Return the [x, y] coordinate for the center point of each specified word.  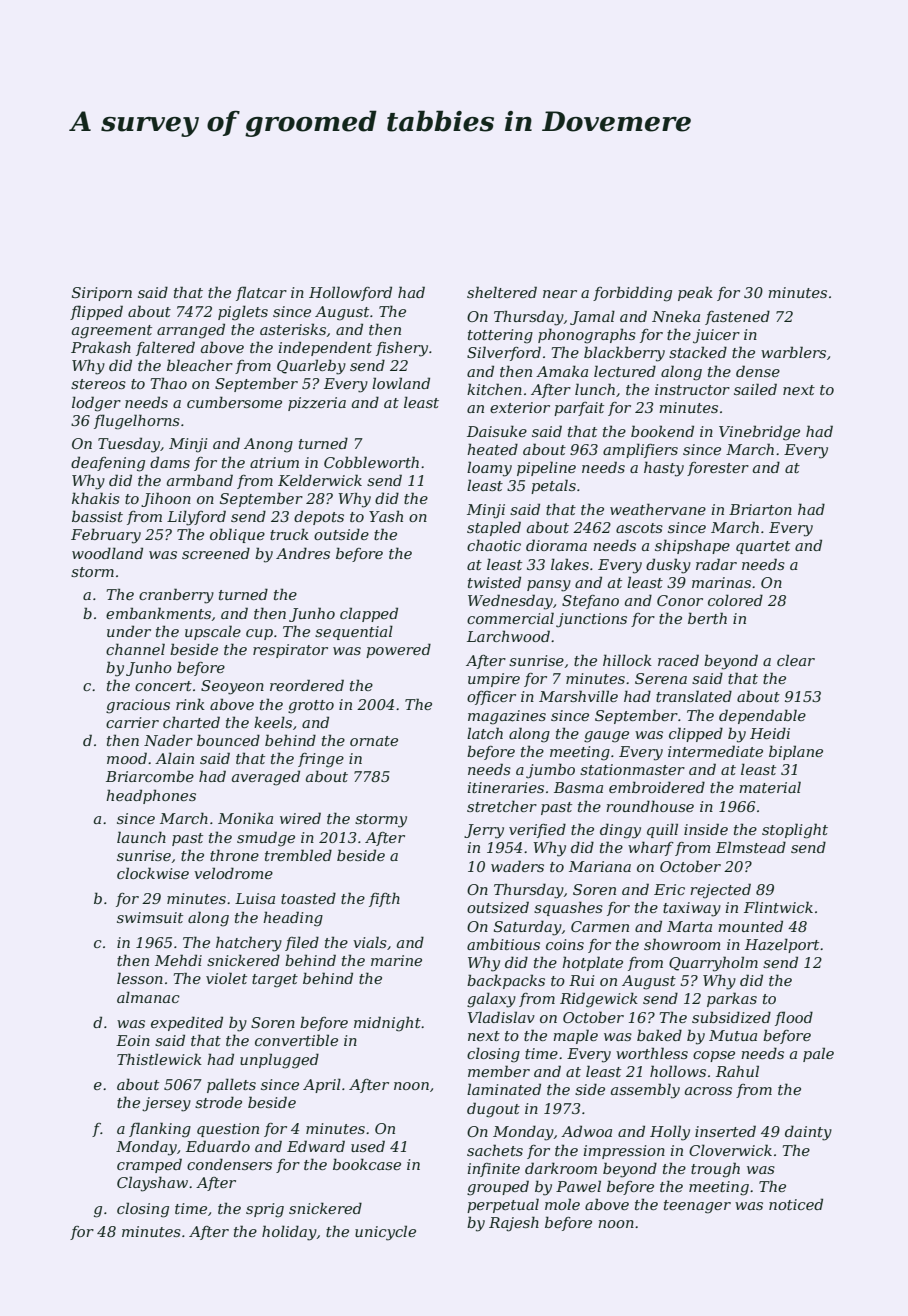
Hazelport [782, 945]
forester [718, 469]
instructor [692, 389]
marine [396, 960]
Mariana [600, 866]
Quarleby [311, 367]
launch [141, 837]
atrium [274, 462]
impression [624, 1152]
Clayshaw [152, 1184]
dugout [493, 1110]
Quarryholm [713, 964]
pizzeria [317, 404]
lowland [401, 383]
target [275, 981]
